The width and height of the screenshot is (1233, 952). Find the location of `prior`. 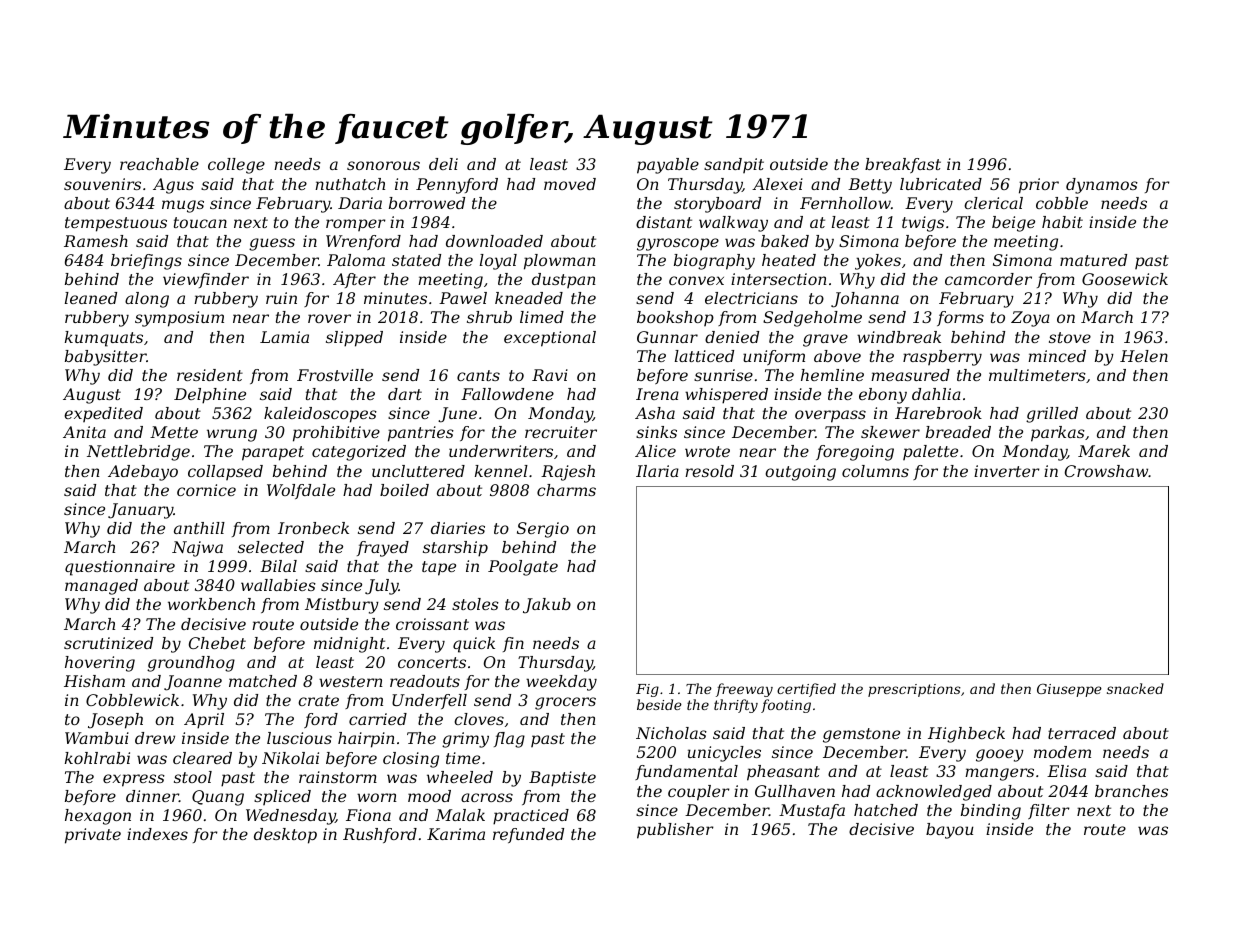

prior is located at coordinates (1039, 186).
